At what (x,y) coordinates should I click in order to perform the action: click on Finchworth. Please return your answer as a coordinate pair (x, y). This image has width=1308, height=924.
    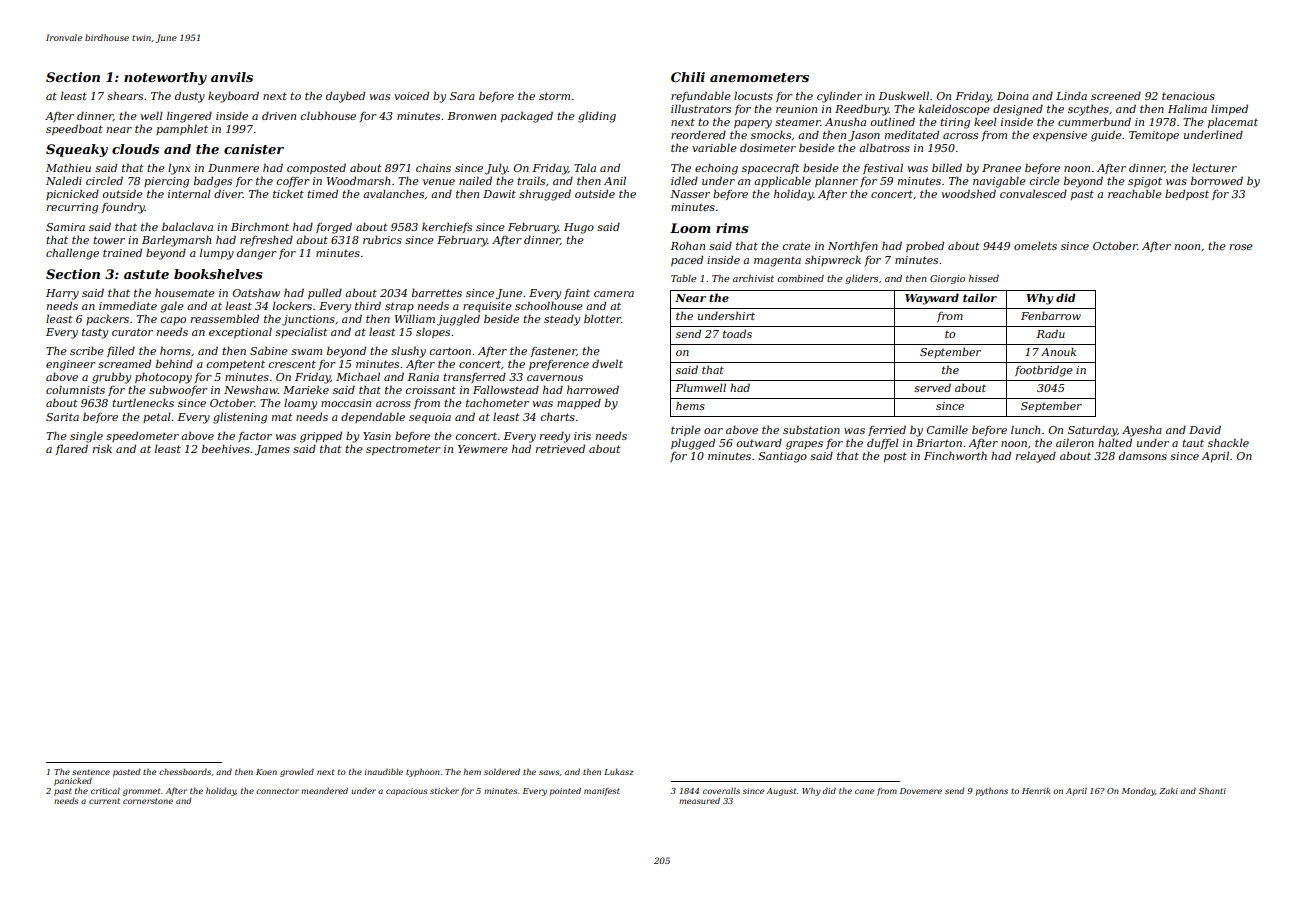
    Looking at the image, I should click on (955, 455).
